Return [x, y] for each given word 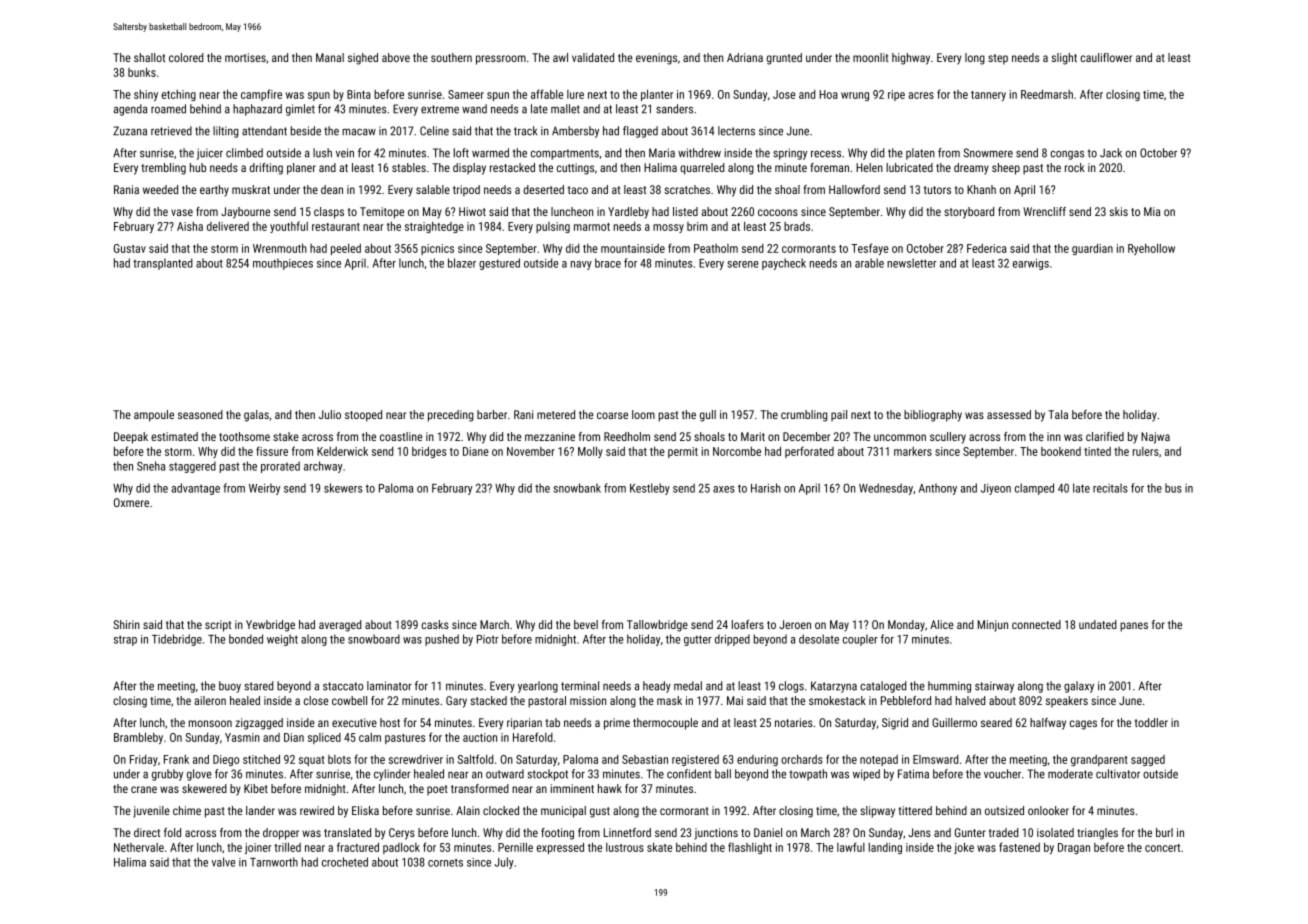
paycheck [784, 264]
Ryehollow [1151, 249]
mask [669, 700]
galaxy [1079, 687]
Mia [1152, 211]
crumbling [804, 416]
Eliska [365, 810]
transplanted [163, 264]
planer [301, 169]
